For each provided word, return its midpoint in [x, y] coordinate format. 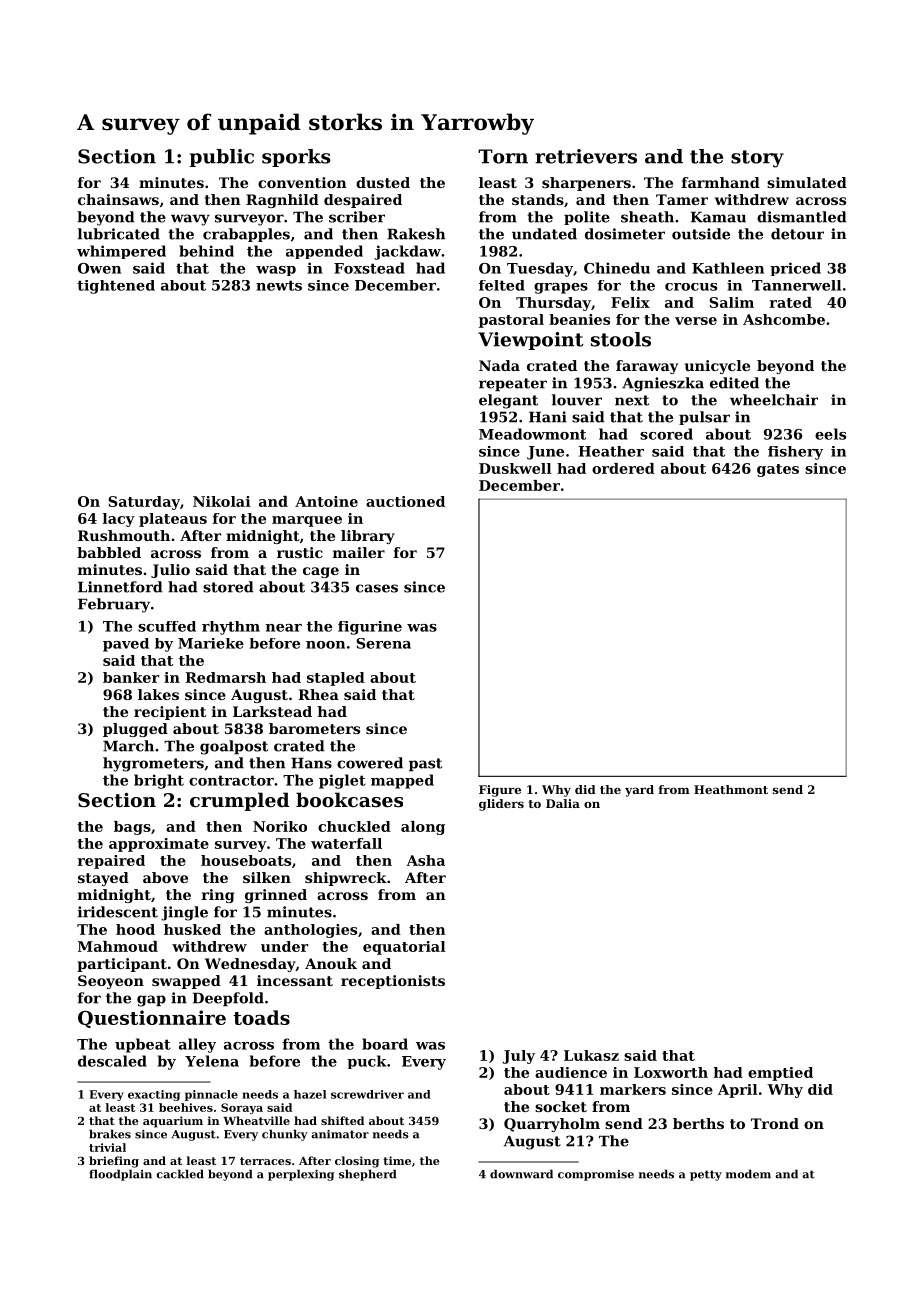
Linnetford [120, 587]
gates [778, 470]
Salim [731, 302]
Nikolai [222, 501]
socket [561, 1106]
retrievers [586, 156]
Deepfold [228, 999]
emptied [780, 1074]
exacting [154, 1095]
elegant [508, 401]
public [221, 158]
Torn [503, 156]
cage [321, 572]
